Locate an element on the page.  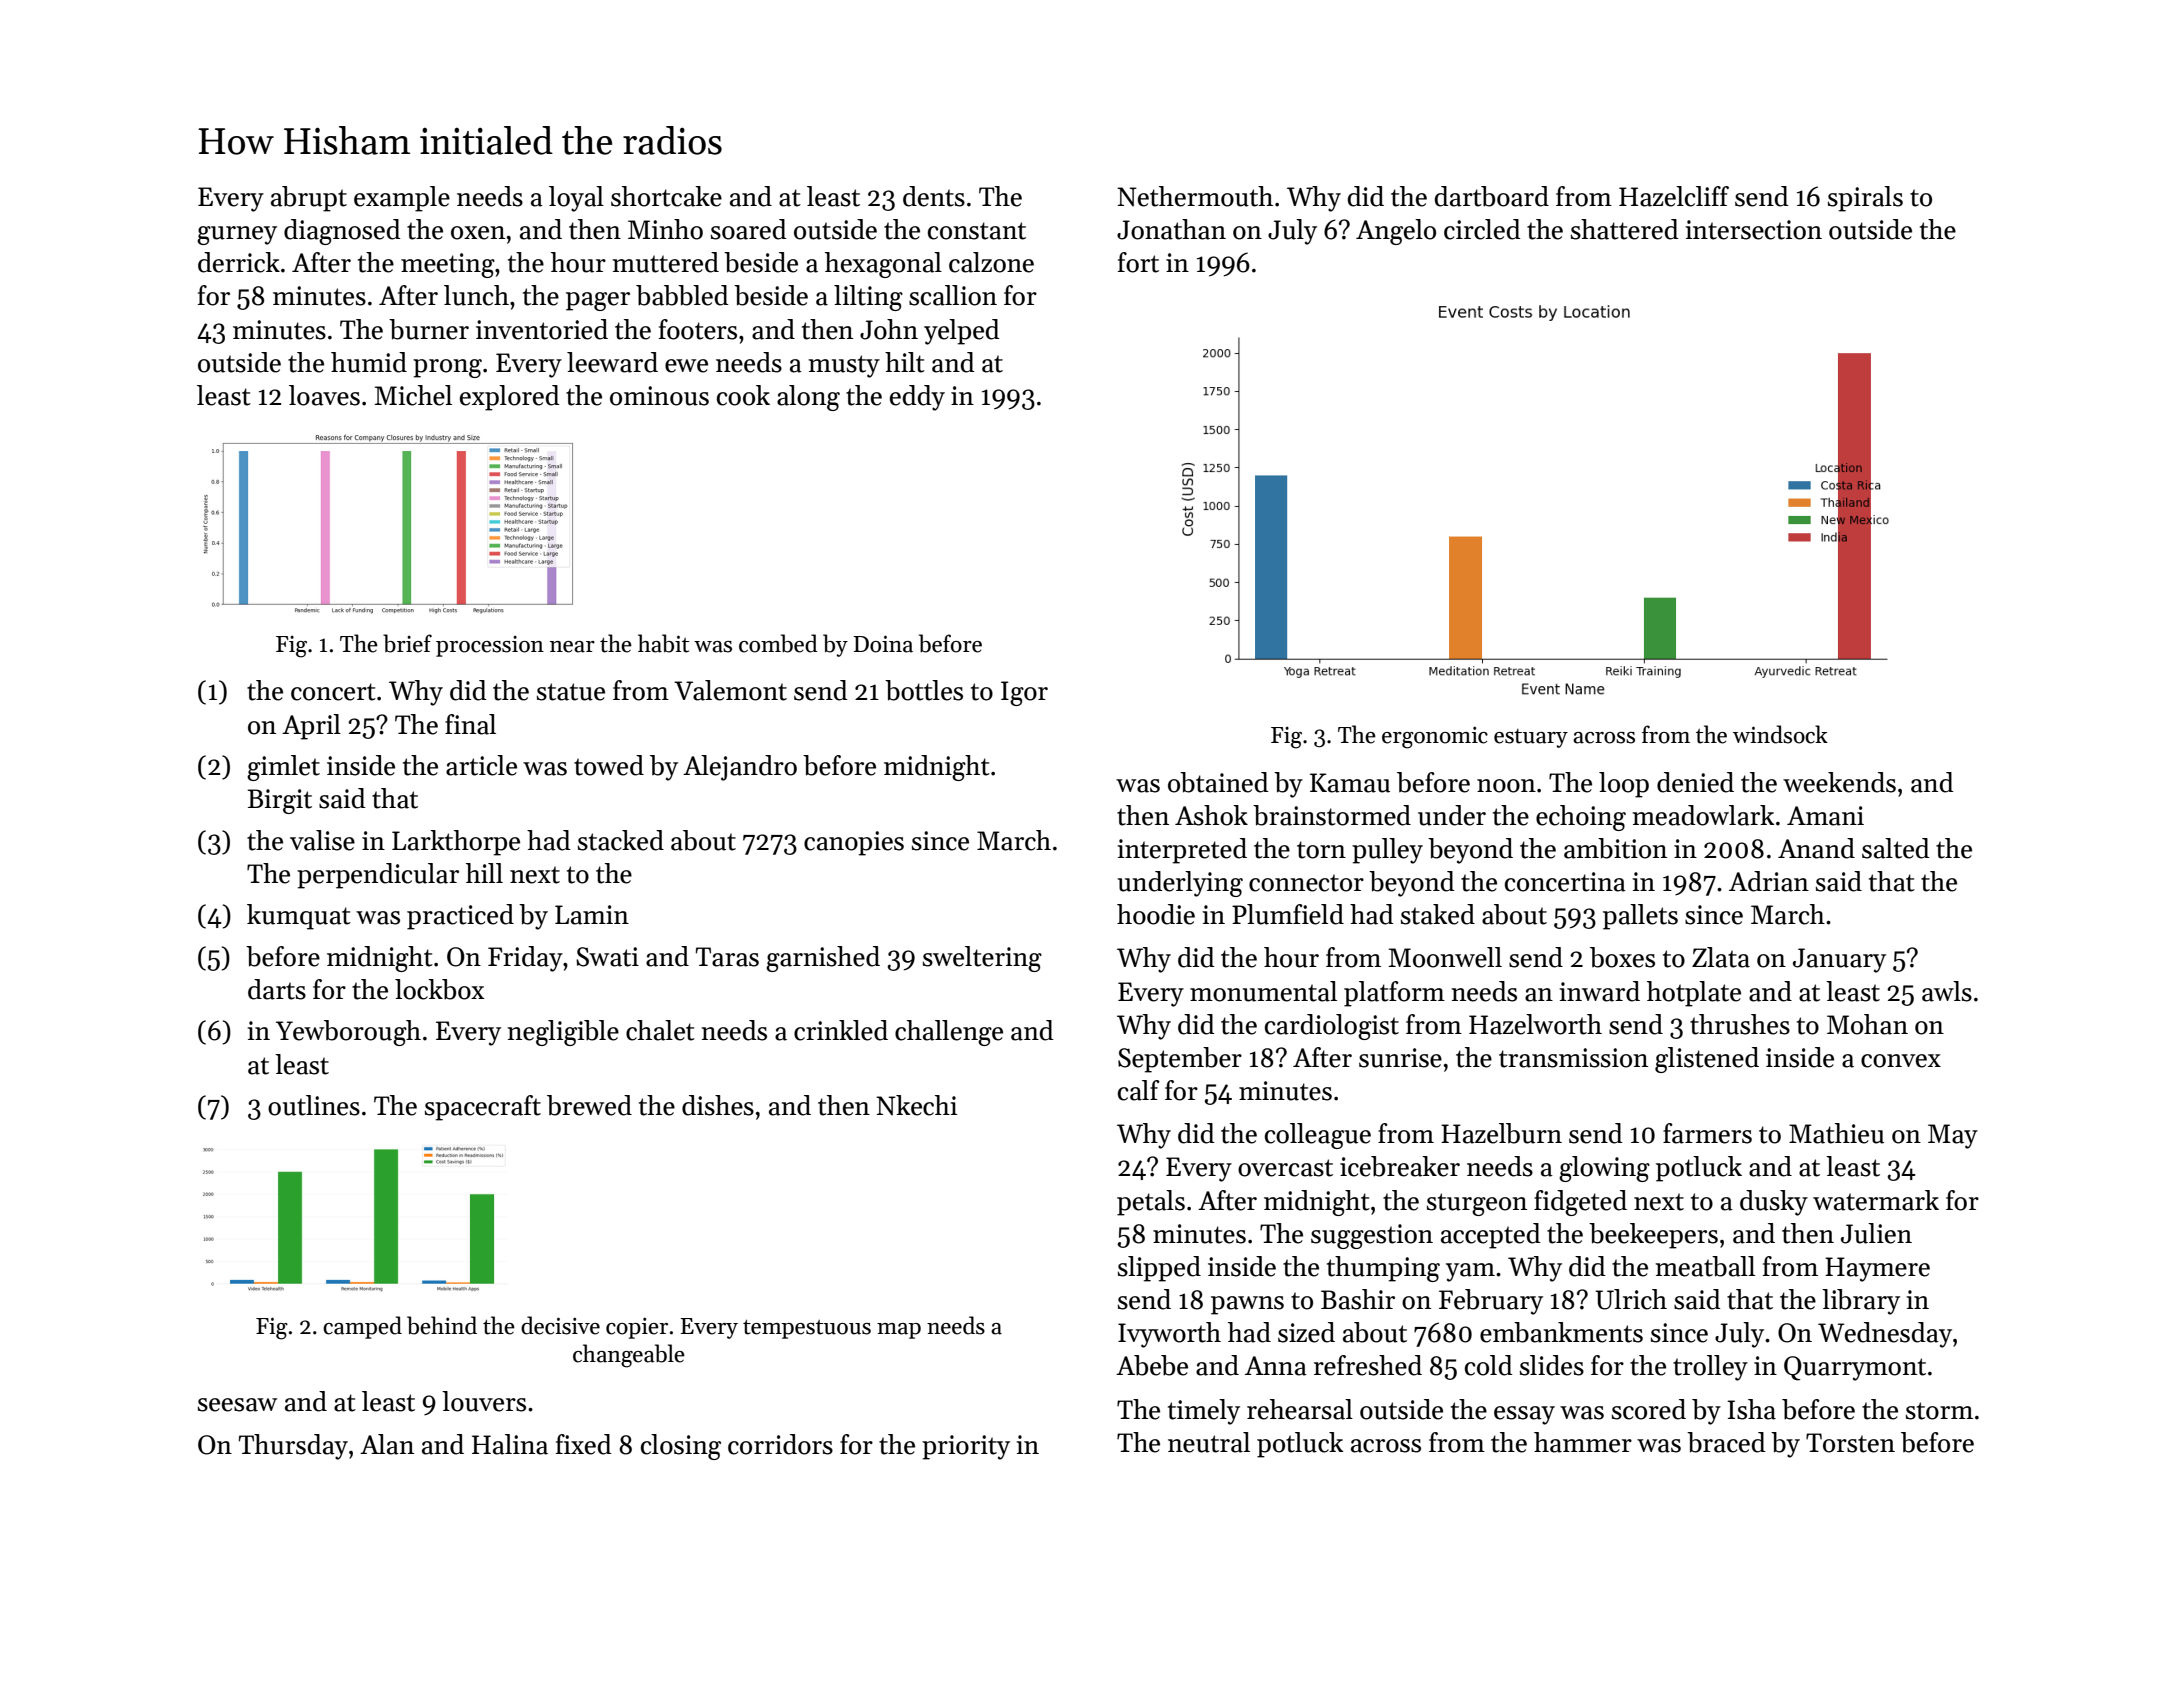
windsock is located at coordinates (1780, 734).
